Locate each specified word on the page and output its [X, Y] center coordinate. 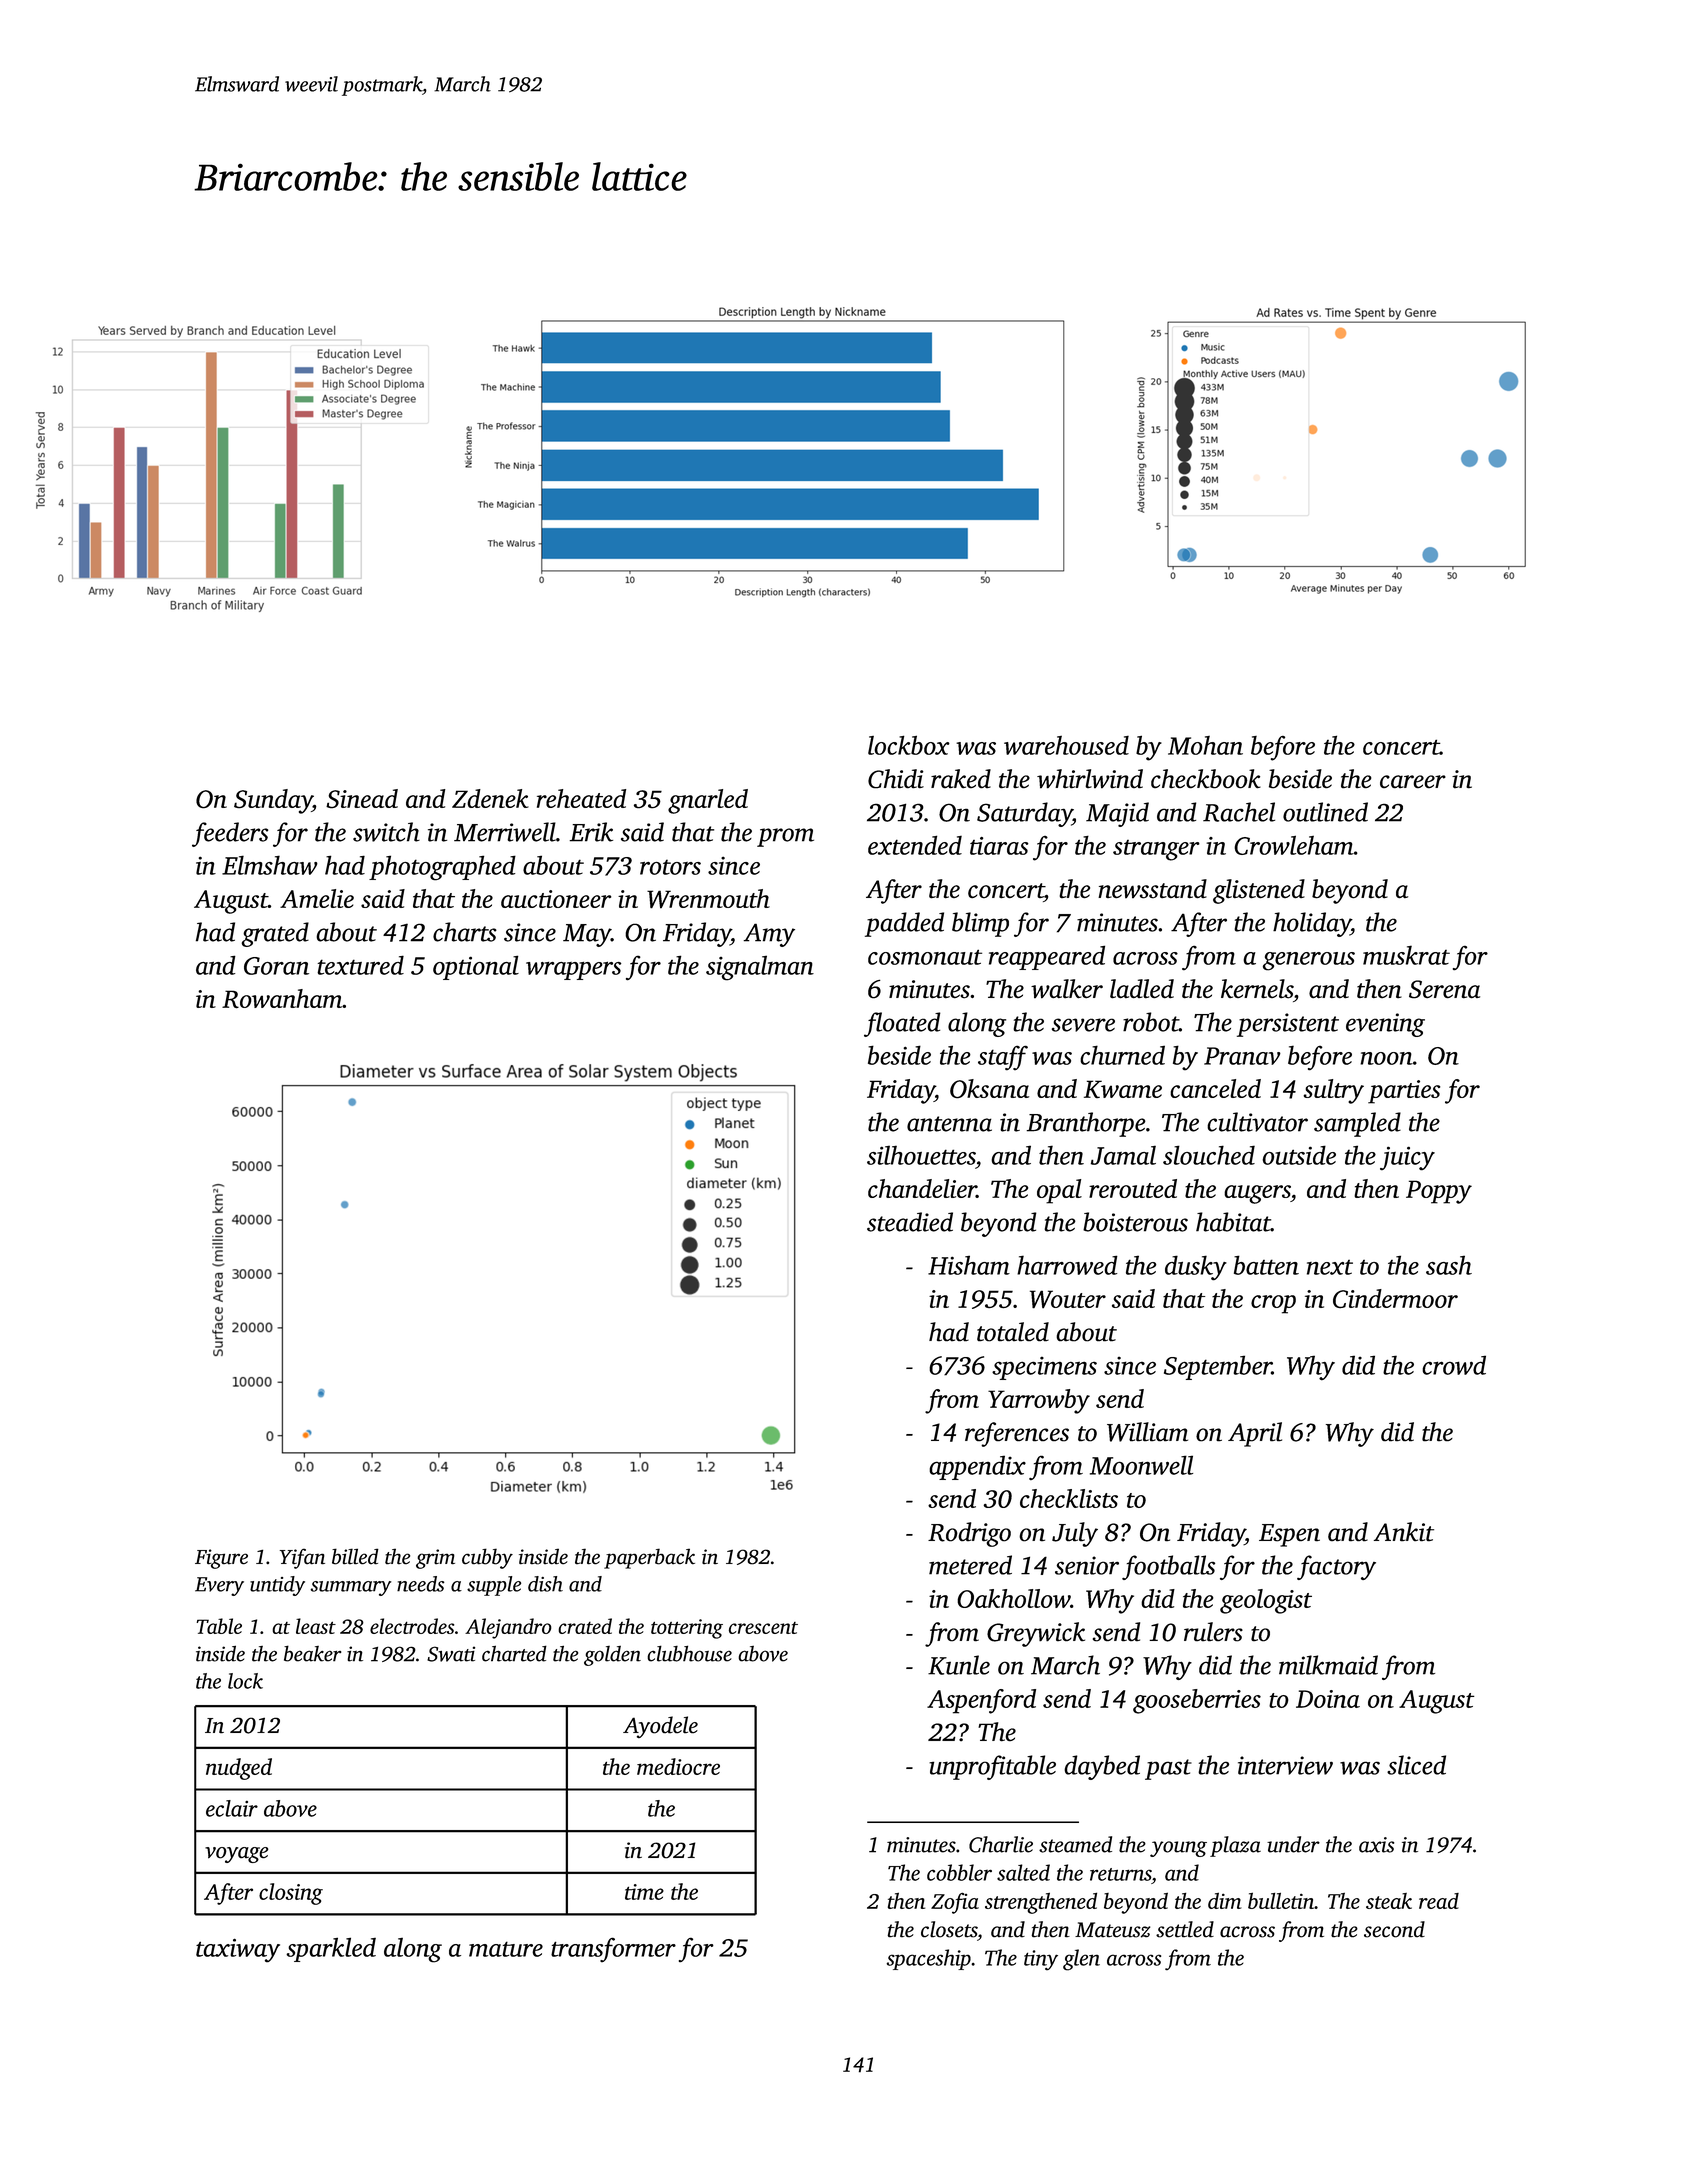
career [1413, 782]
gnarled [708, 801]
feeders [230, 834]
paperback [649, 1558]
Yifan [302, 1558]
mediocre [678, 1766]
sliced [1416, 1765]
